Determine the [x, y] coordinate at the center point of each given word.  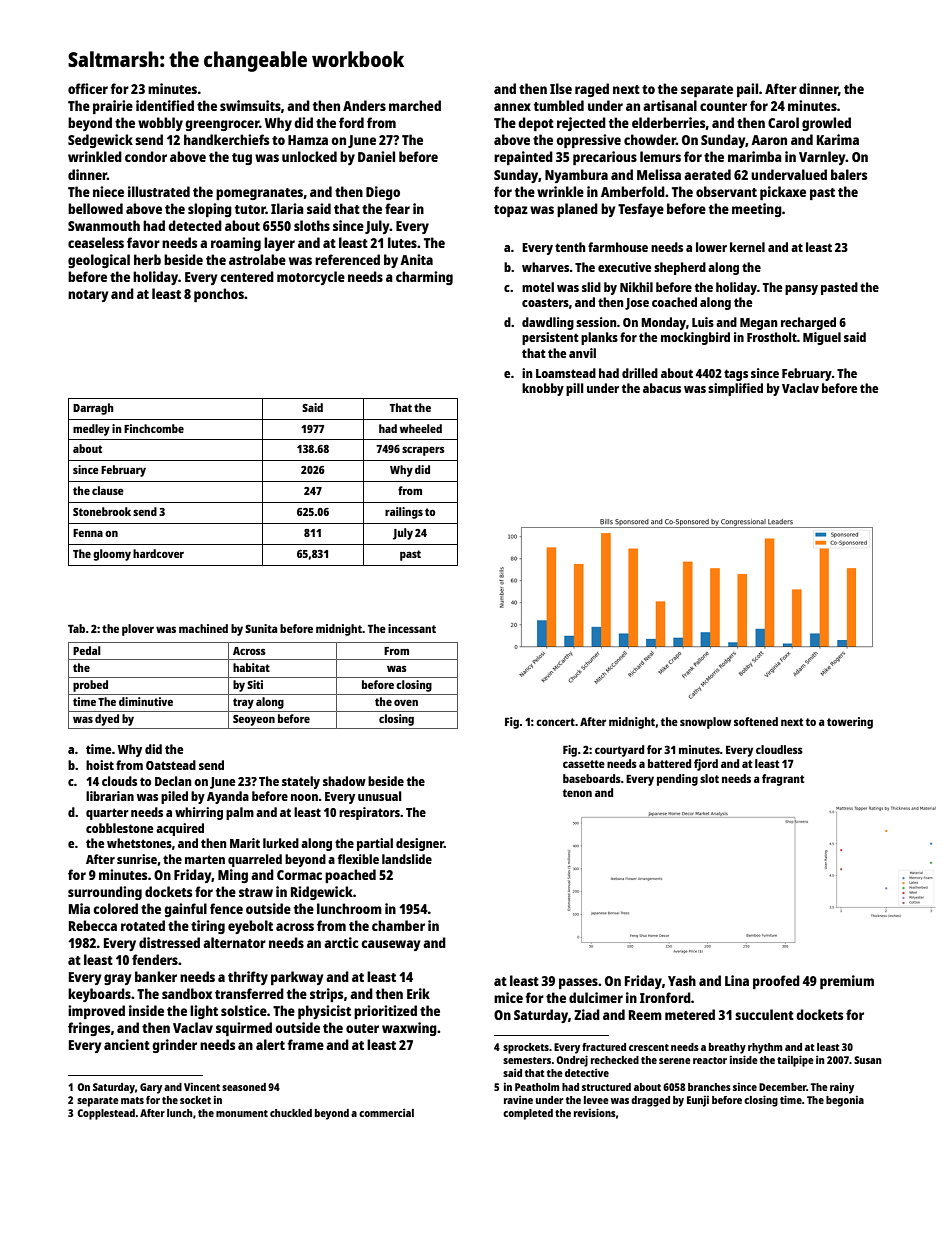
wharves [546, 267]
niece [108, 191]
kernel [747, 247]
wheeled [421, 428]
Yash [682, 980]
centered [247, 276]
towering [850, 723]
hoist [100, 765]
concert [555, 722]
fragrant [783, 780]
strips [326, 995]
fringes [89, 1029]
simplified [735, 389]
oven [406, 703]
